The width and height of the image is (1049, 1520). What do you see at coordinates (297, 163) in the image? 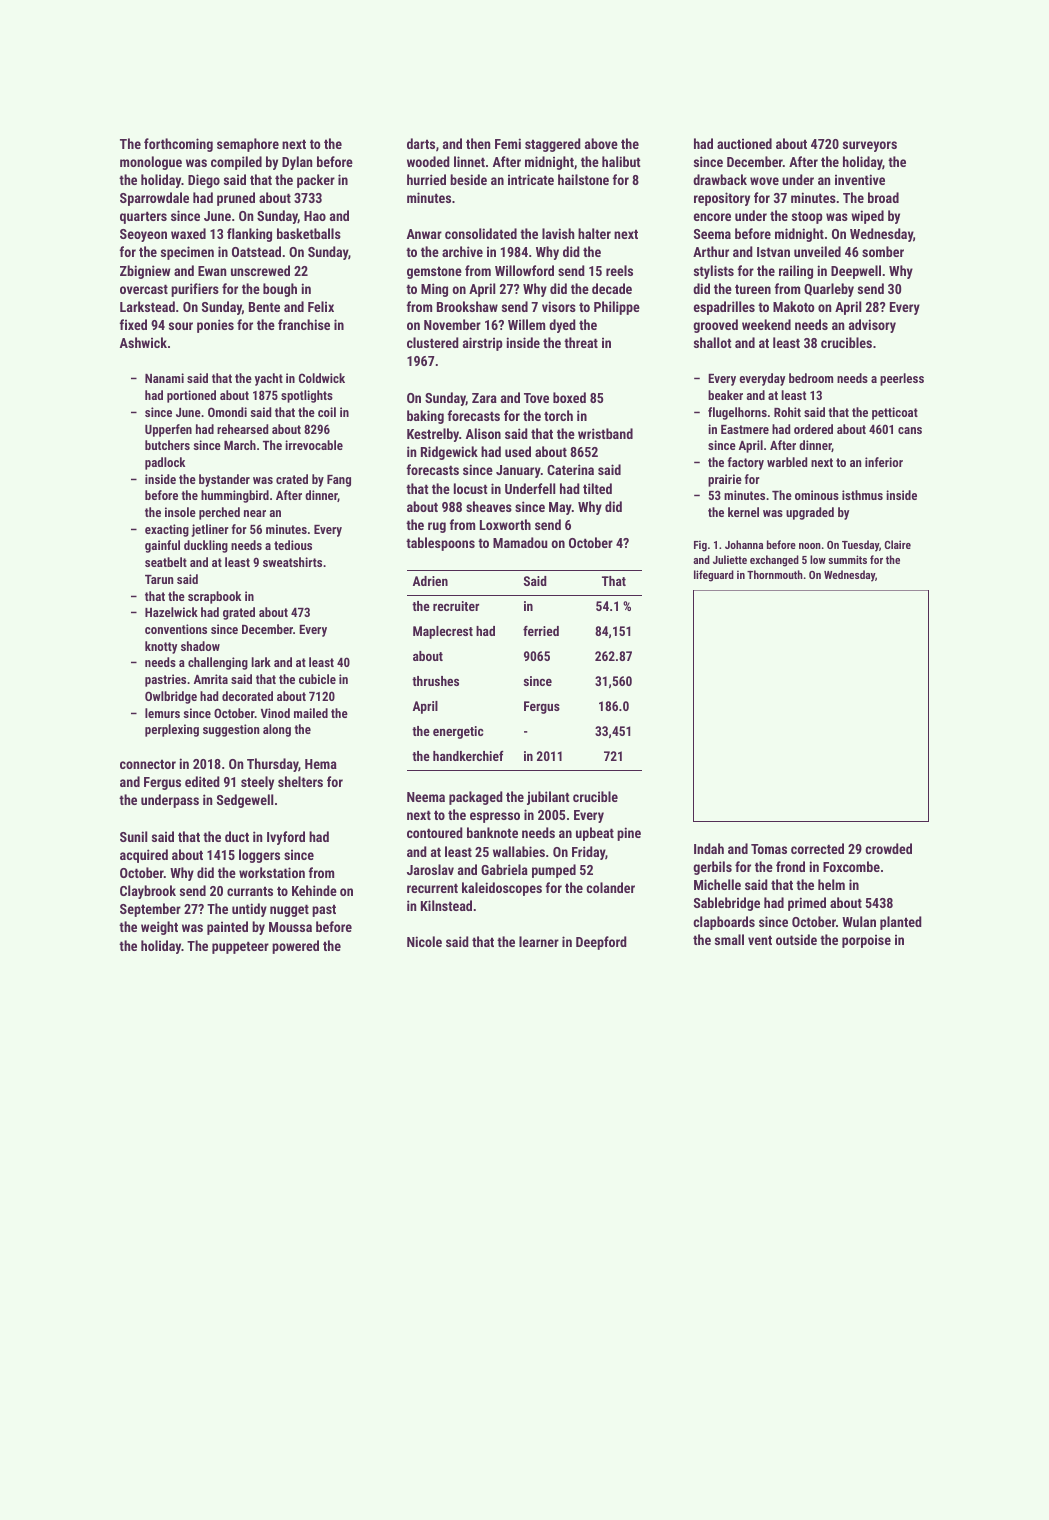
I see `Dylan` at bounding box center [297, 163].
